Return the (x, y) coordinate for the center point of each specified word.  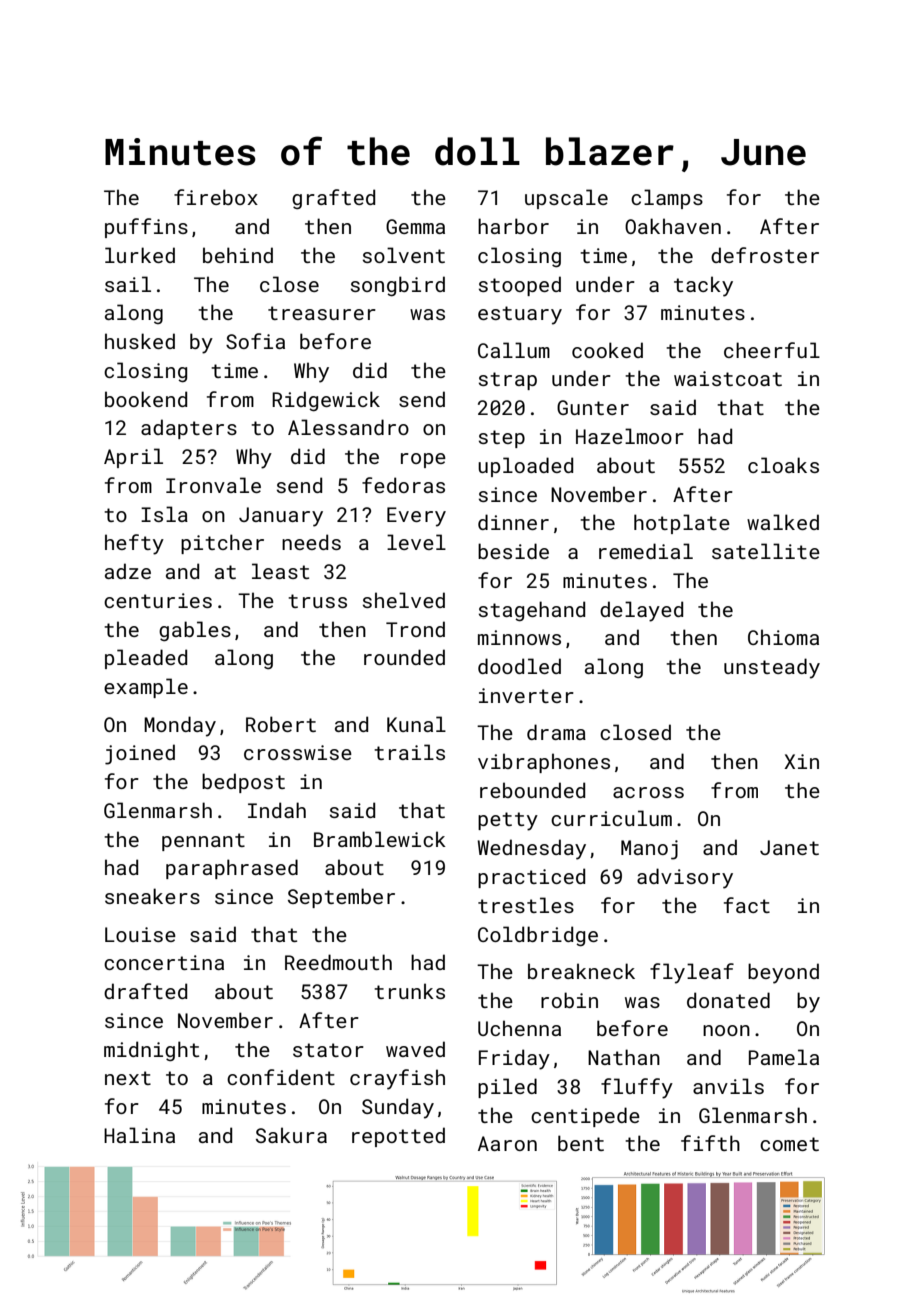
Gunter (593, 407)
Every (416, 517)
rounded (404, 657)
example (146, 688)
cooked (607, 350)
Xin (801, 761)
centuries (158, 600)
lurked (140, 255)
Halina (139, 1135)
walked (783, 522)
